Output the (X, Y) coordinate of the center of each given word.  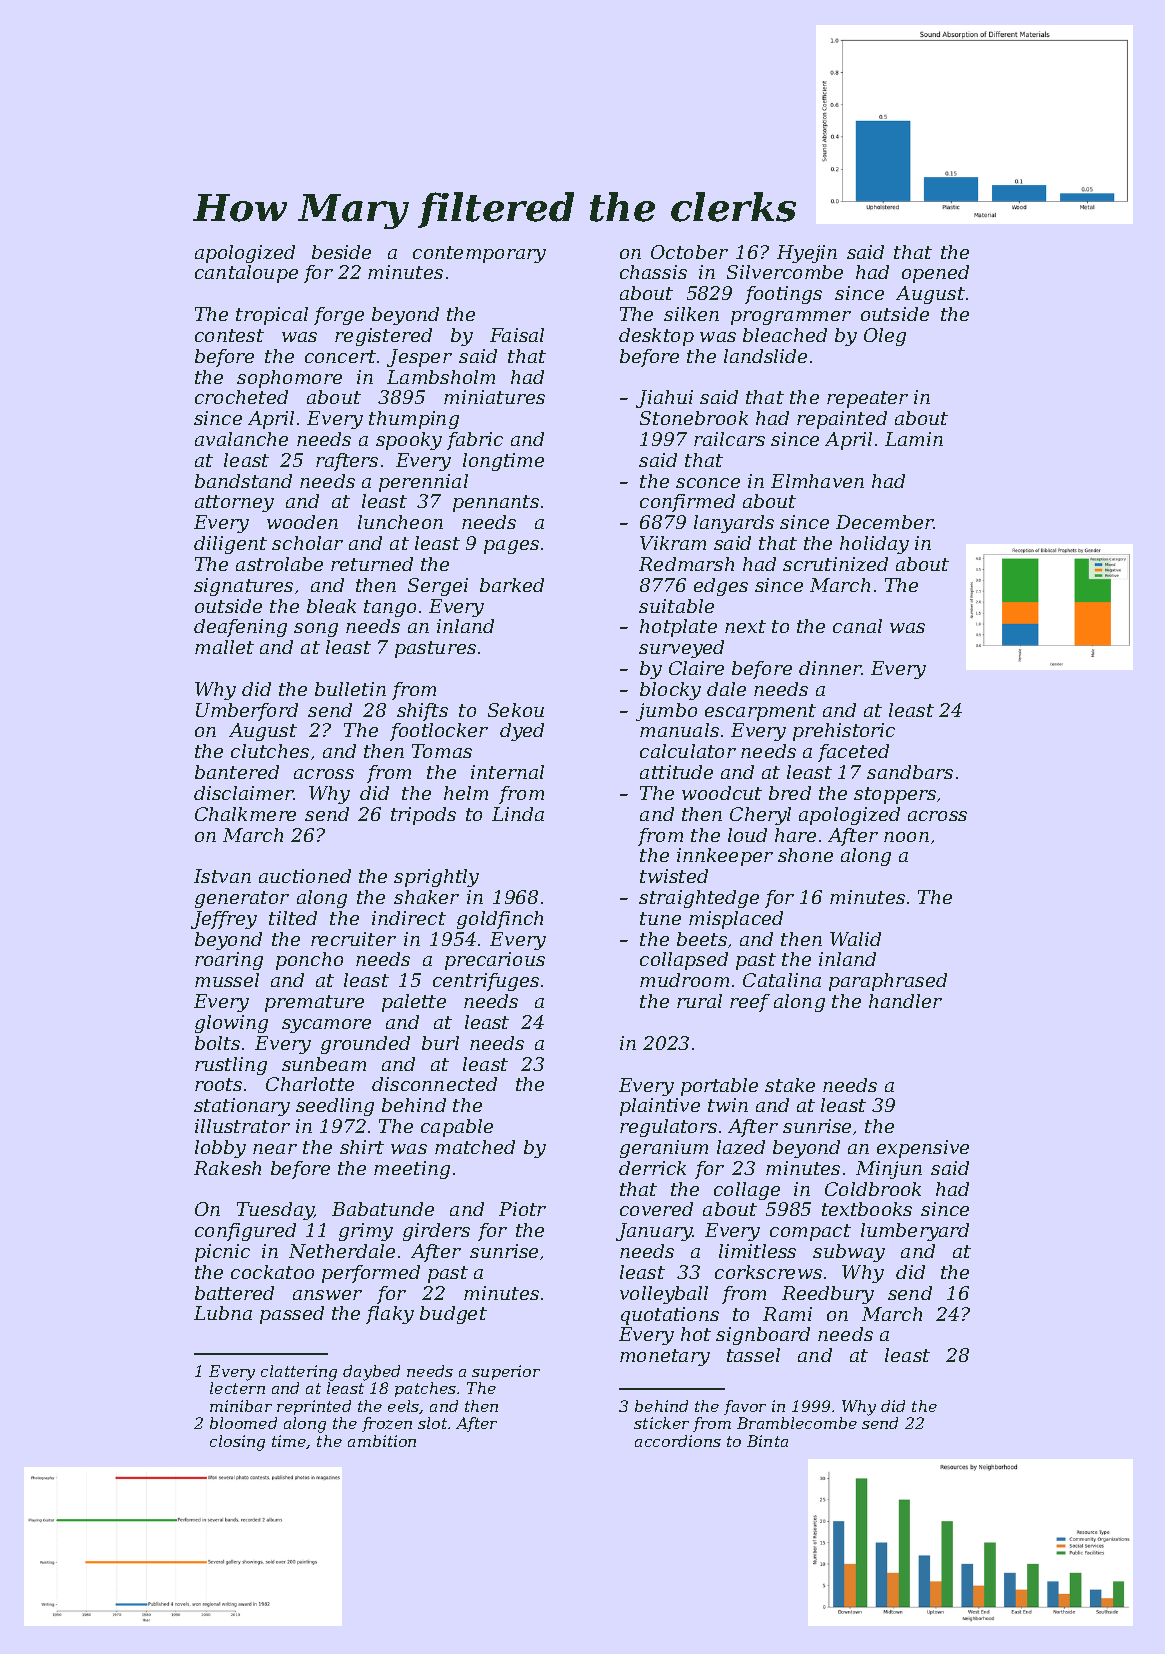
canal (857, 626)
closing (237, 1443)
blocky (670, 691)
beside (341, 252)
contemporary (479, 254)
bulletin (350, 689)
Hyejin (807, 254)
